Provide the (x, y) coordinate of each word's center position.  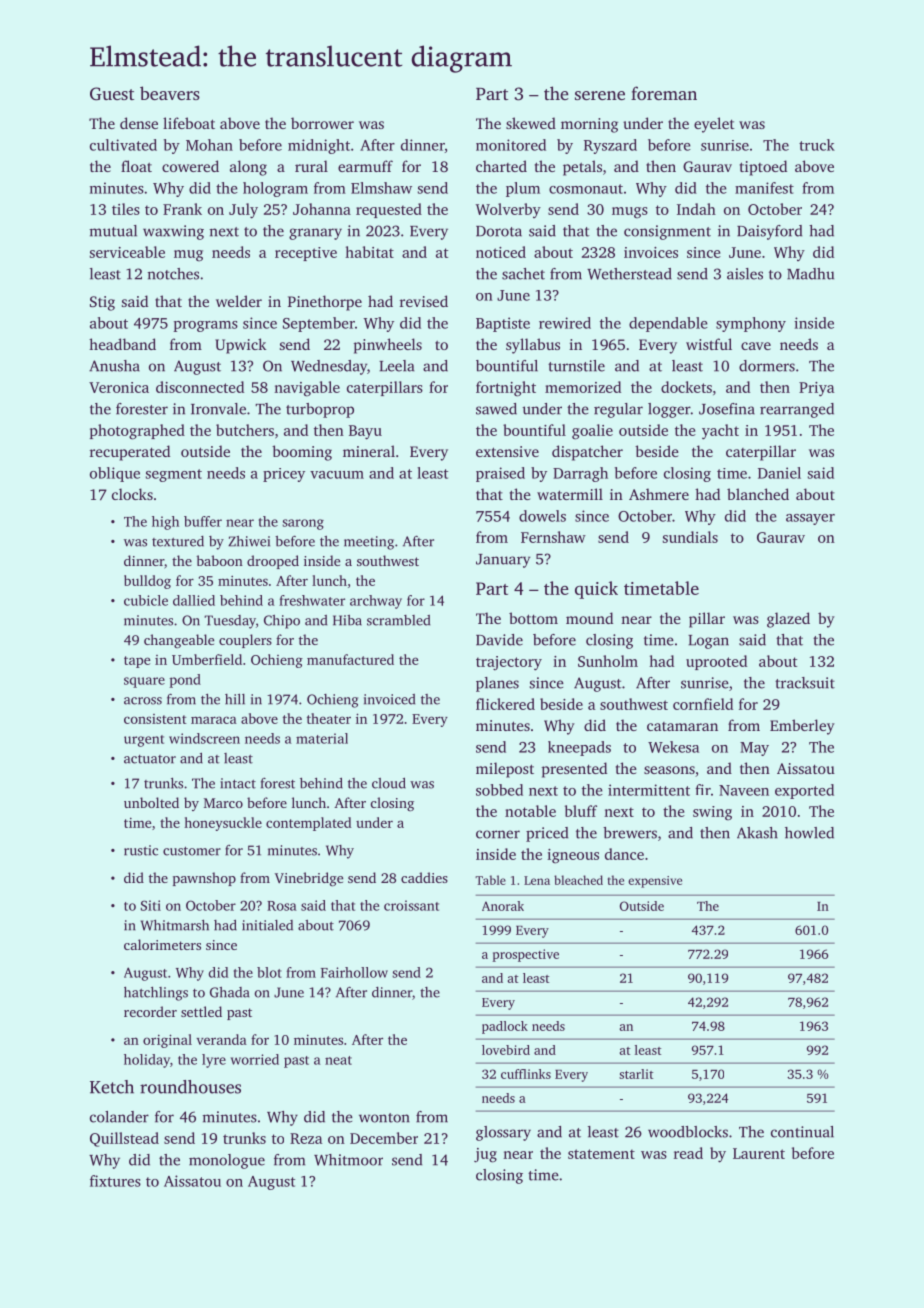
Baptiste (503, 324)
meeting (369, 543)
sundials (690, 537)
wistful (709, 344)
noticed (501, 252)
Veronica (119, 387)
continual (802, 1132)
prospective (525, 955)
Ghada (230, 992)
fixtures (115, 1181)
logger (669, 410)
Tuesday (230, 622)
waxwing (173, 232)
